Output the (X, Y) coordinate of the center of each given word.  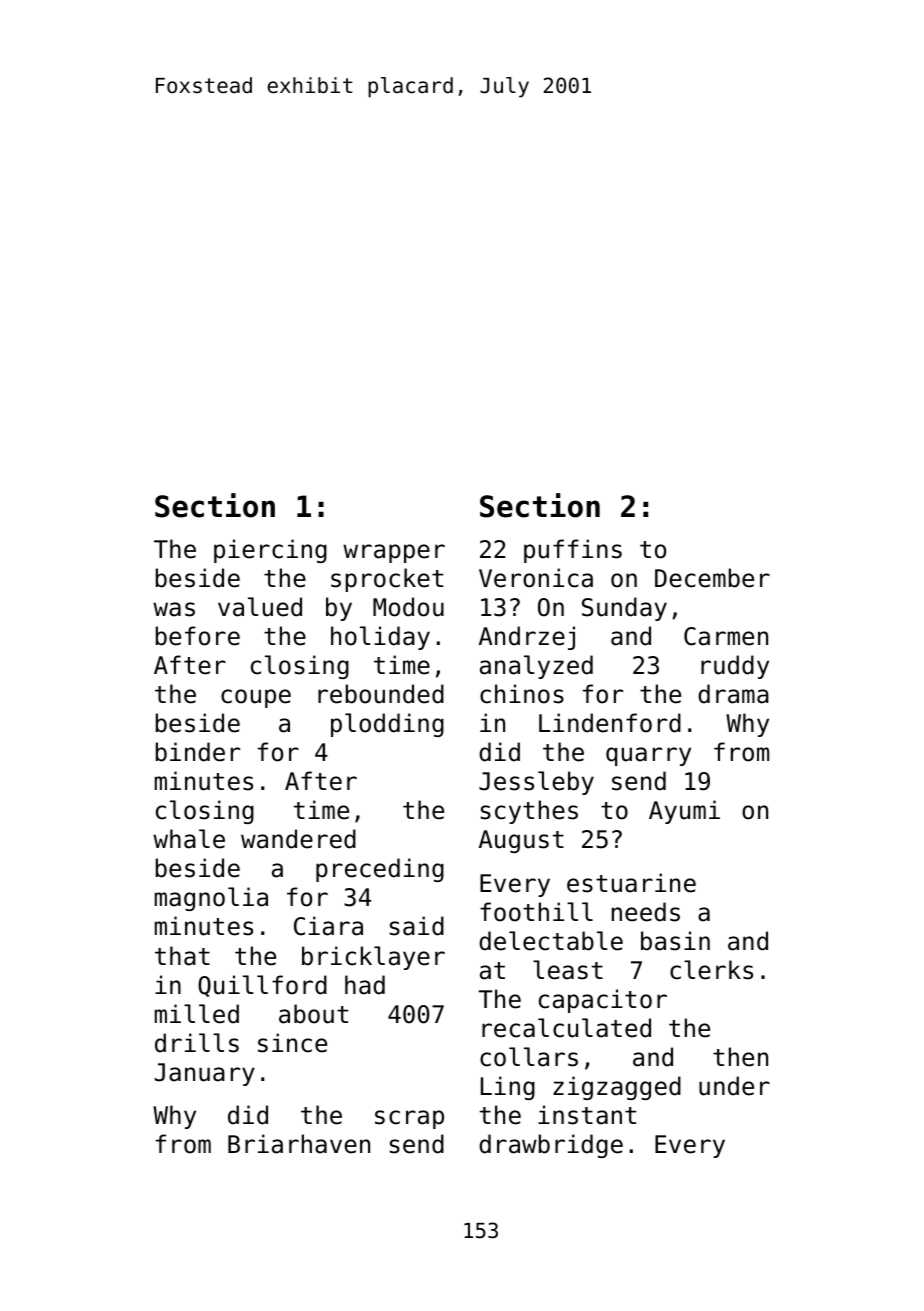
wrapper (394, 553)
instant (587, 1115)
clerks (711, 970)
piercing (270, 551)
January (205, 1074)
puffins (573, 551)
